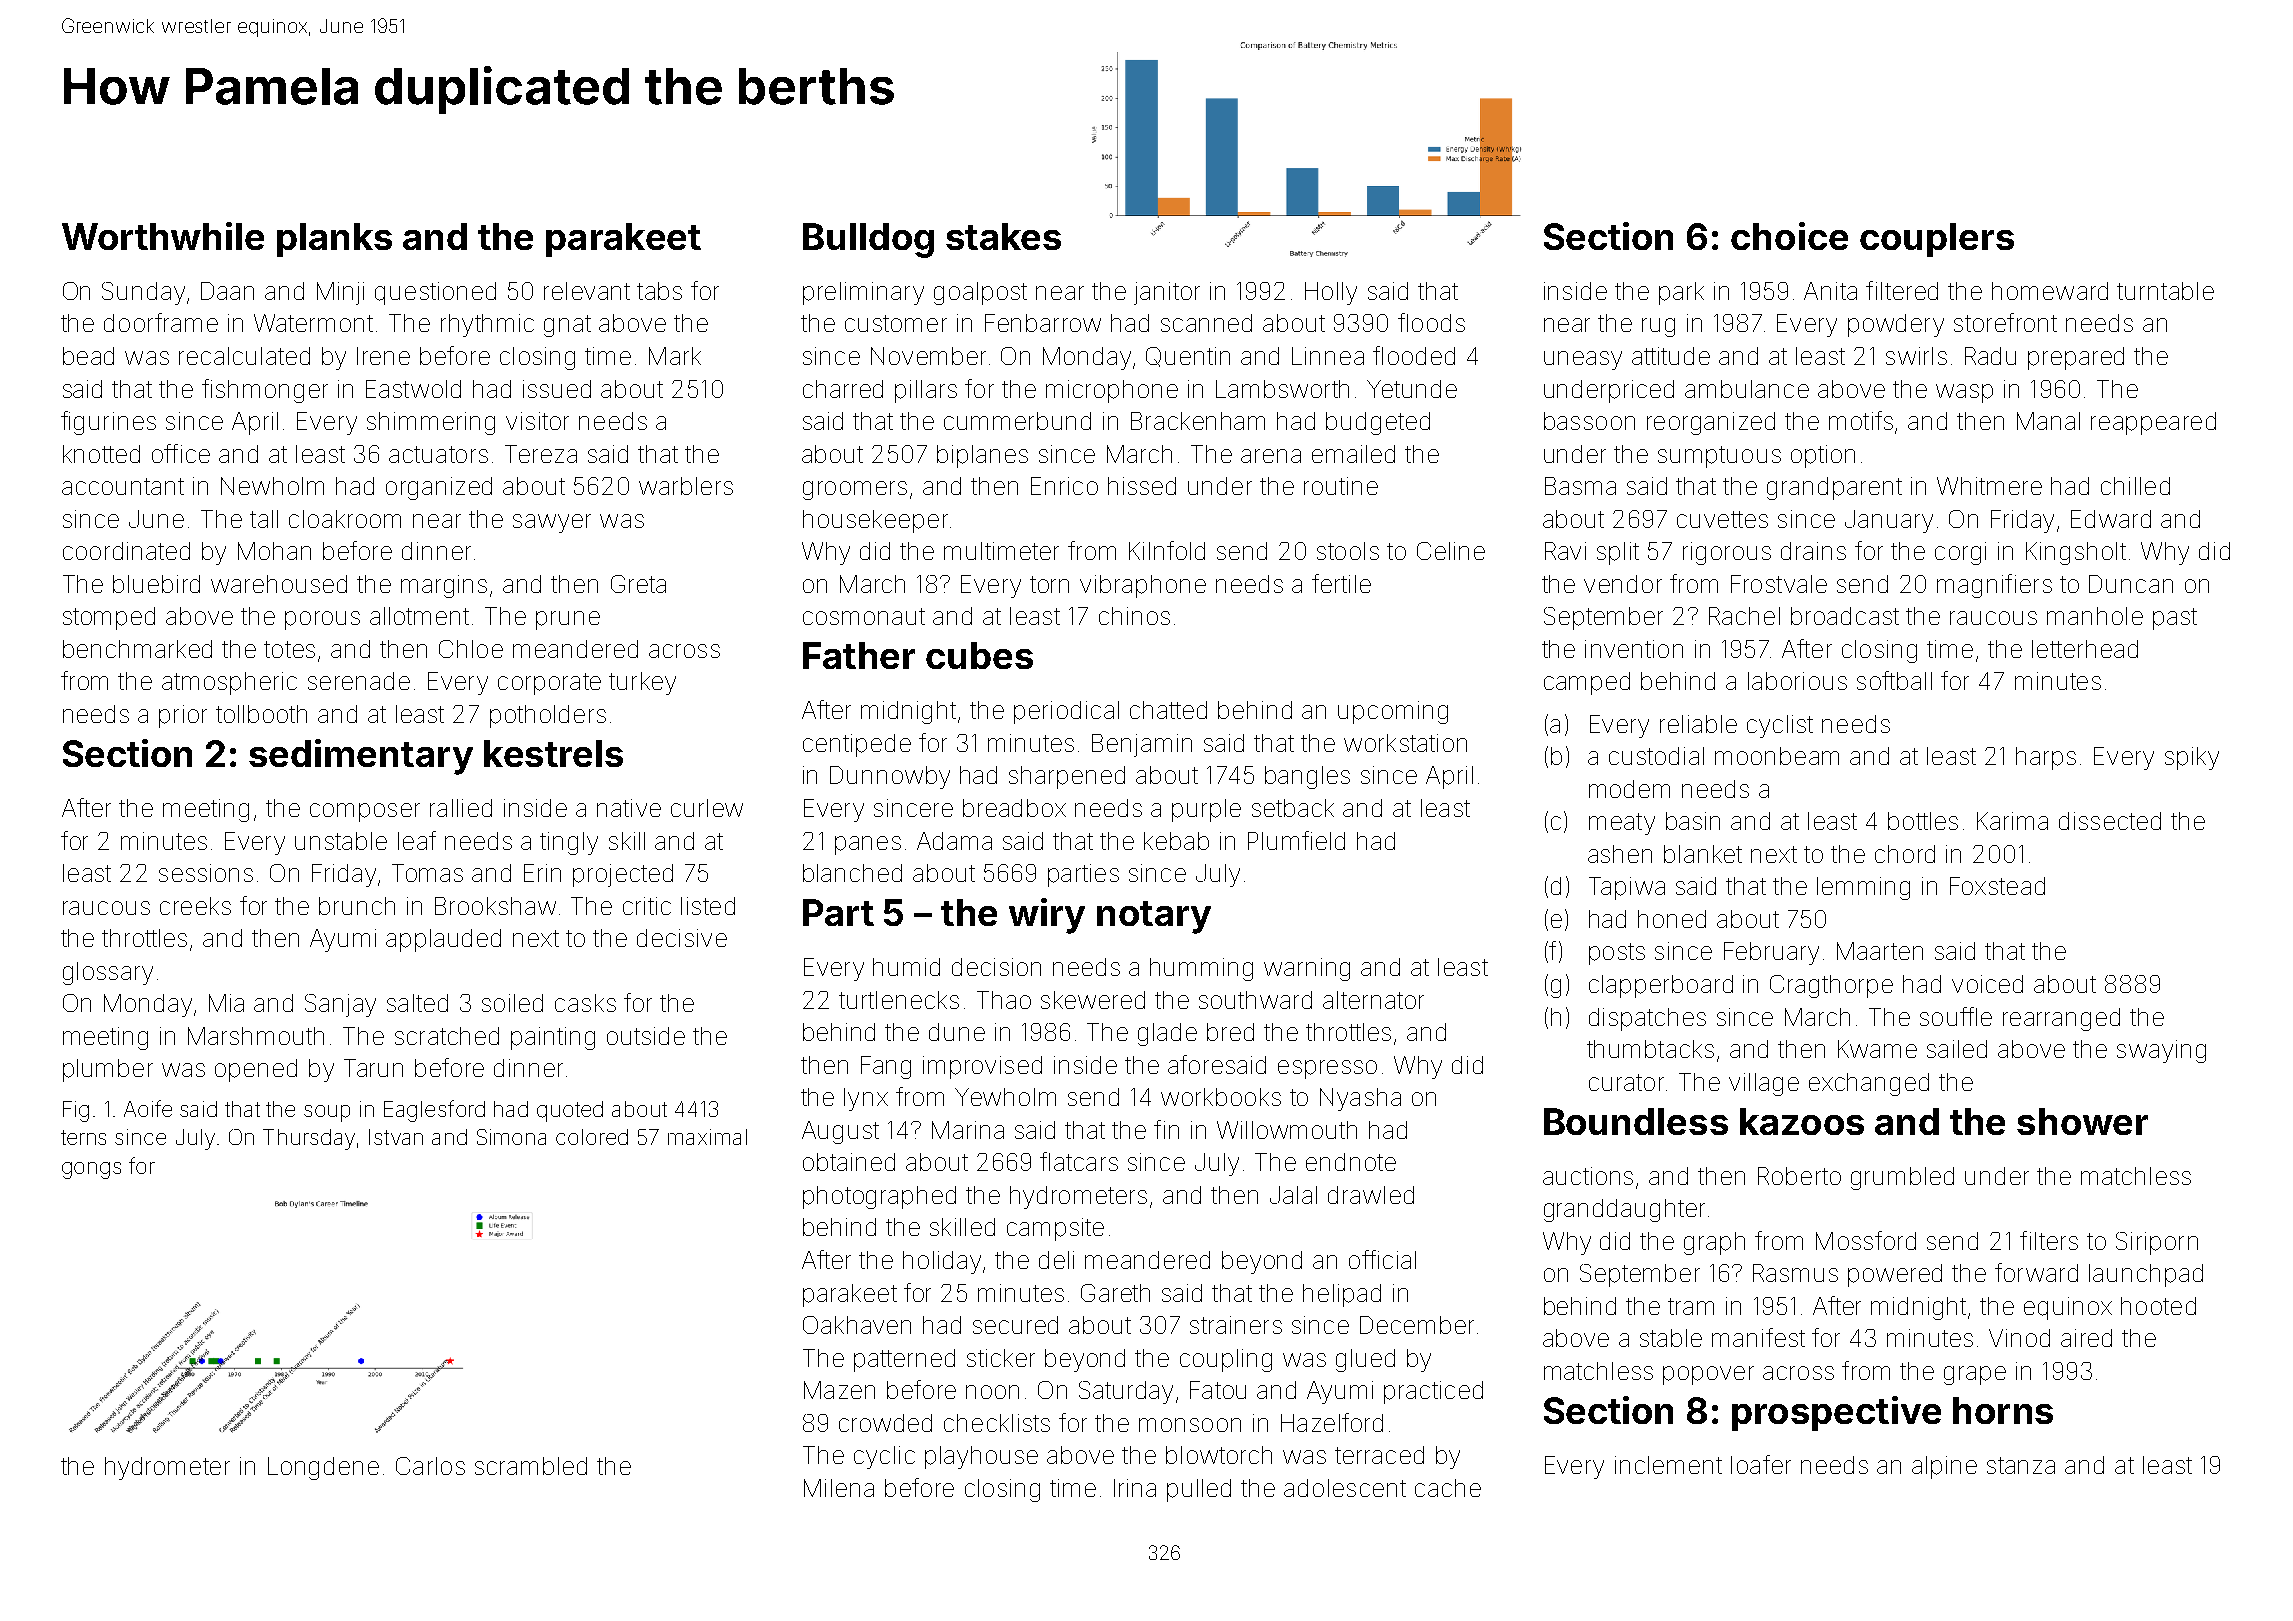  What do you see at coordinates (1896, 325) in the screenshot?
I see `powdery` at bounding box center [1896, 325].
